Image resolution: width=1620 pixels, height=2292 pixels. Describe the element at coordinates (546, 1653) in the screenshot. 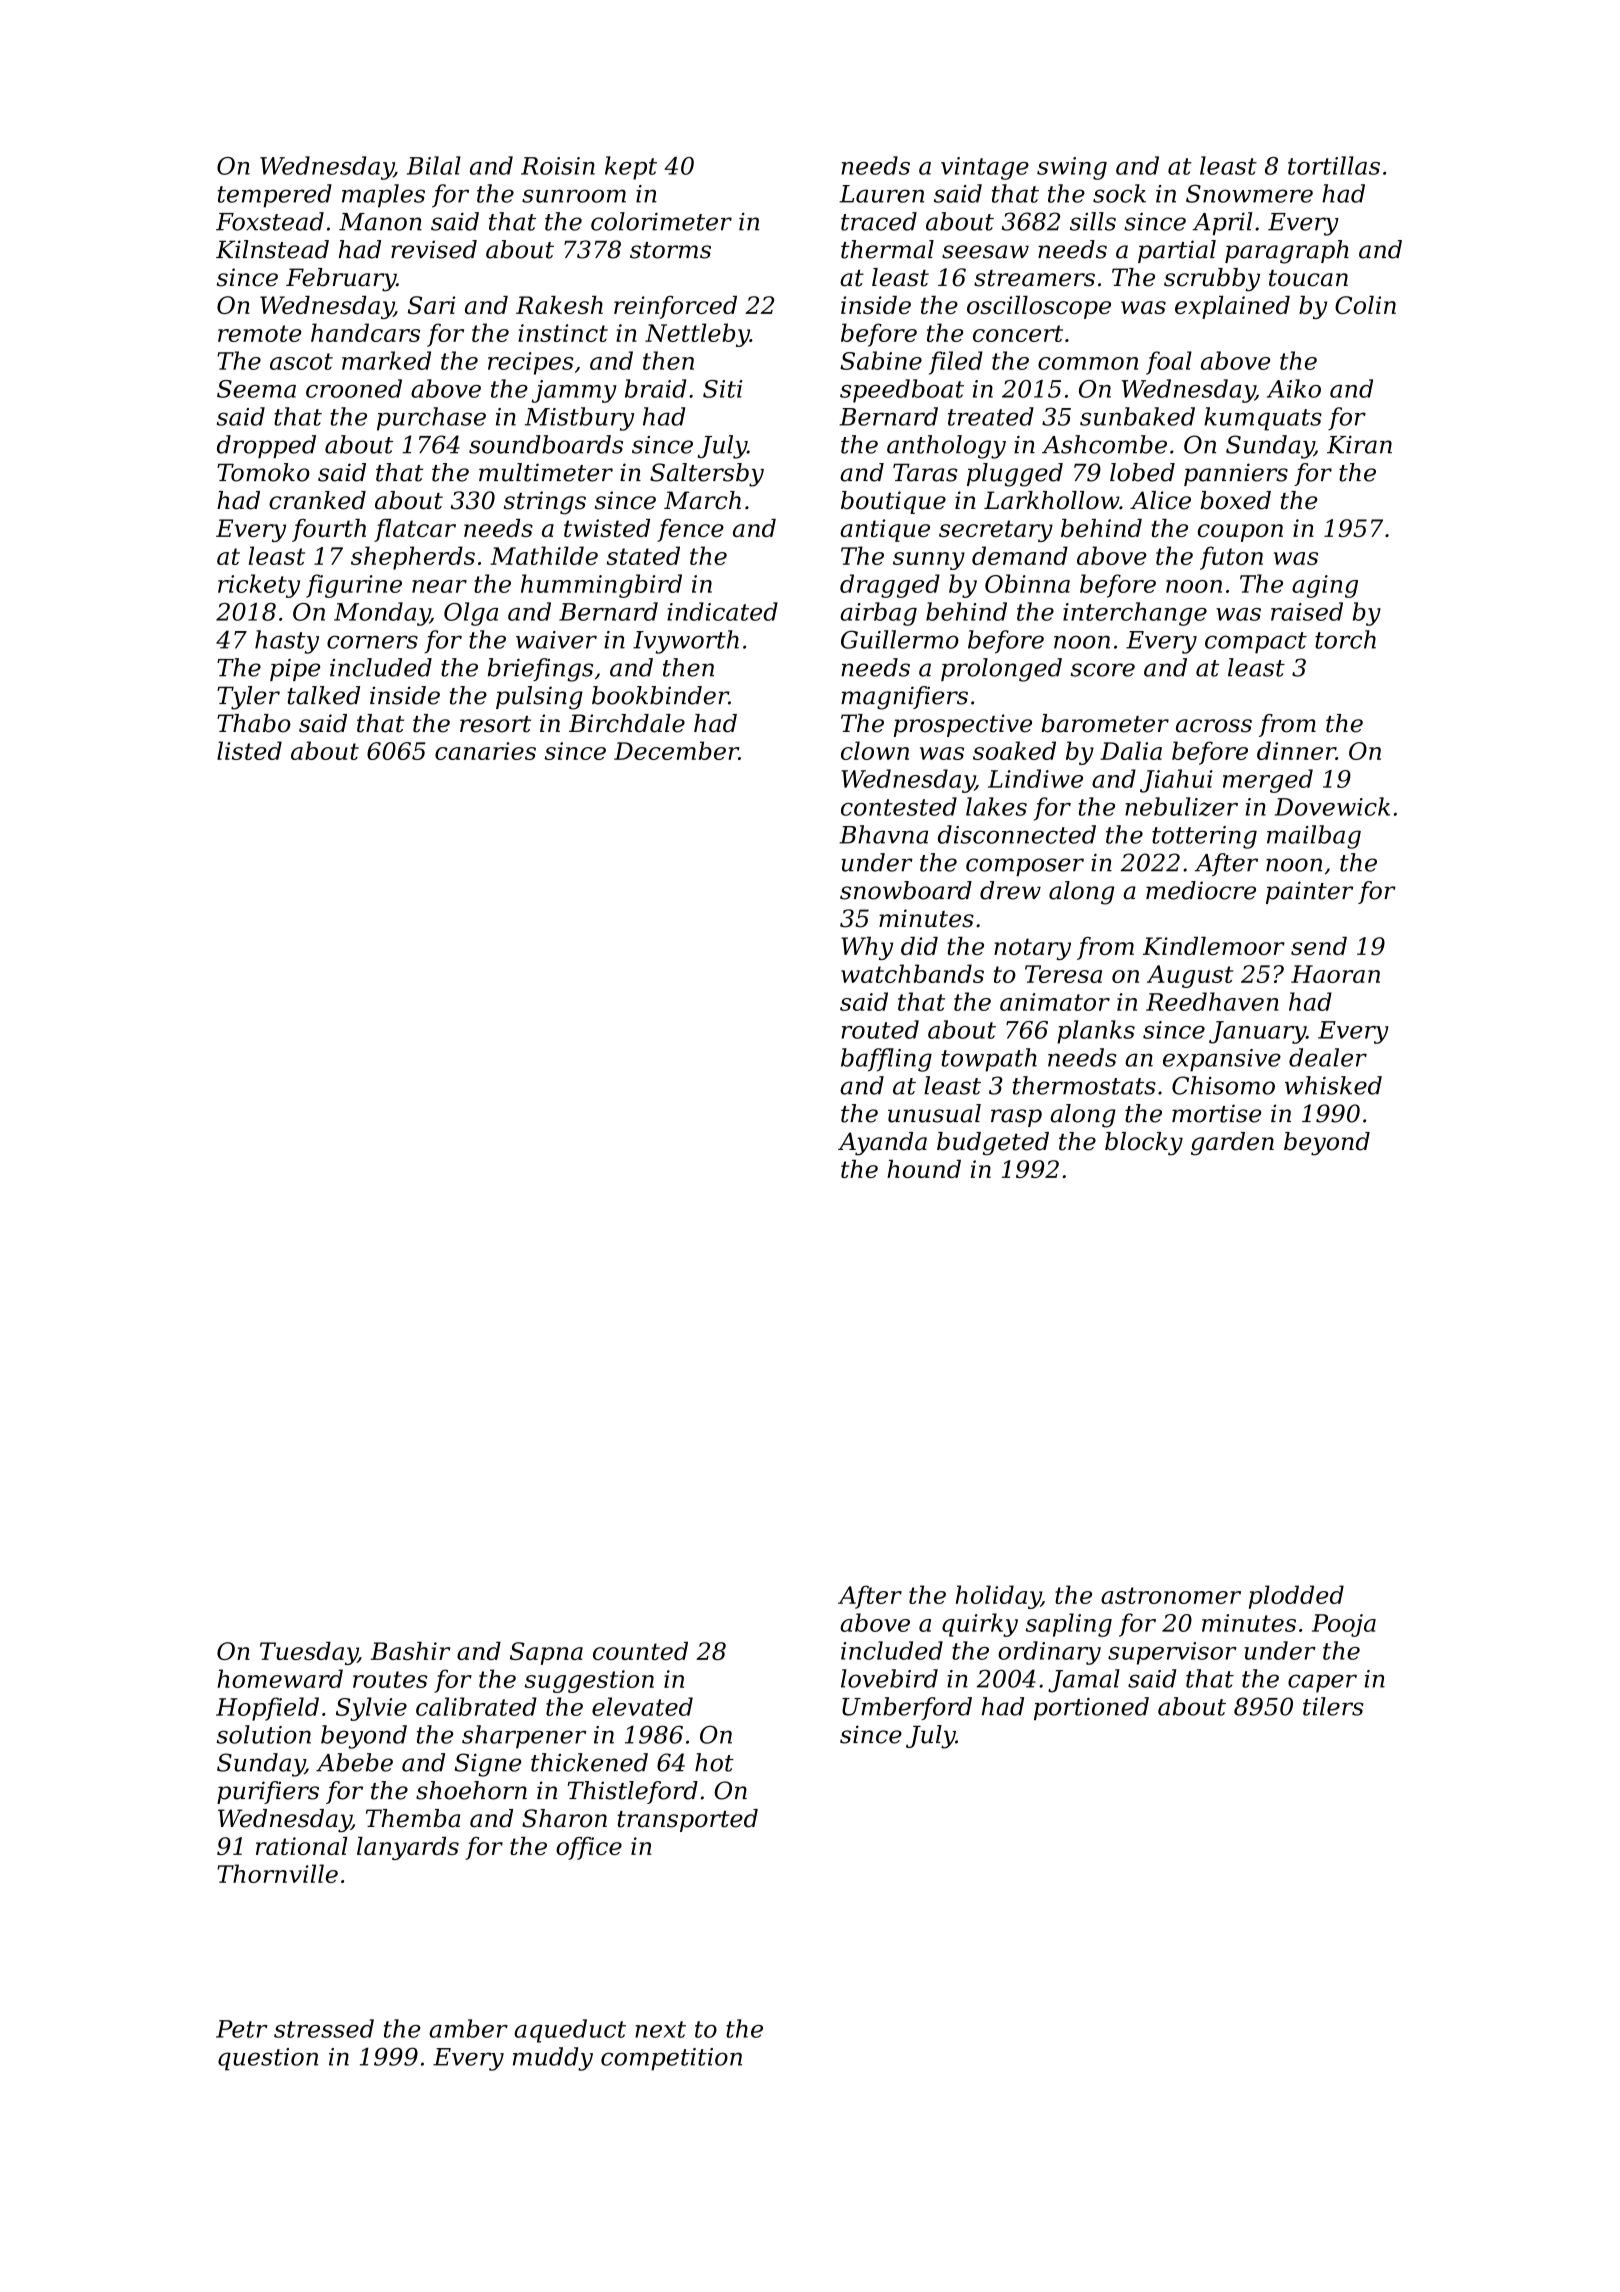

I see `Sapna` at that location.
